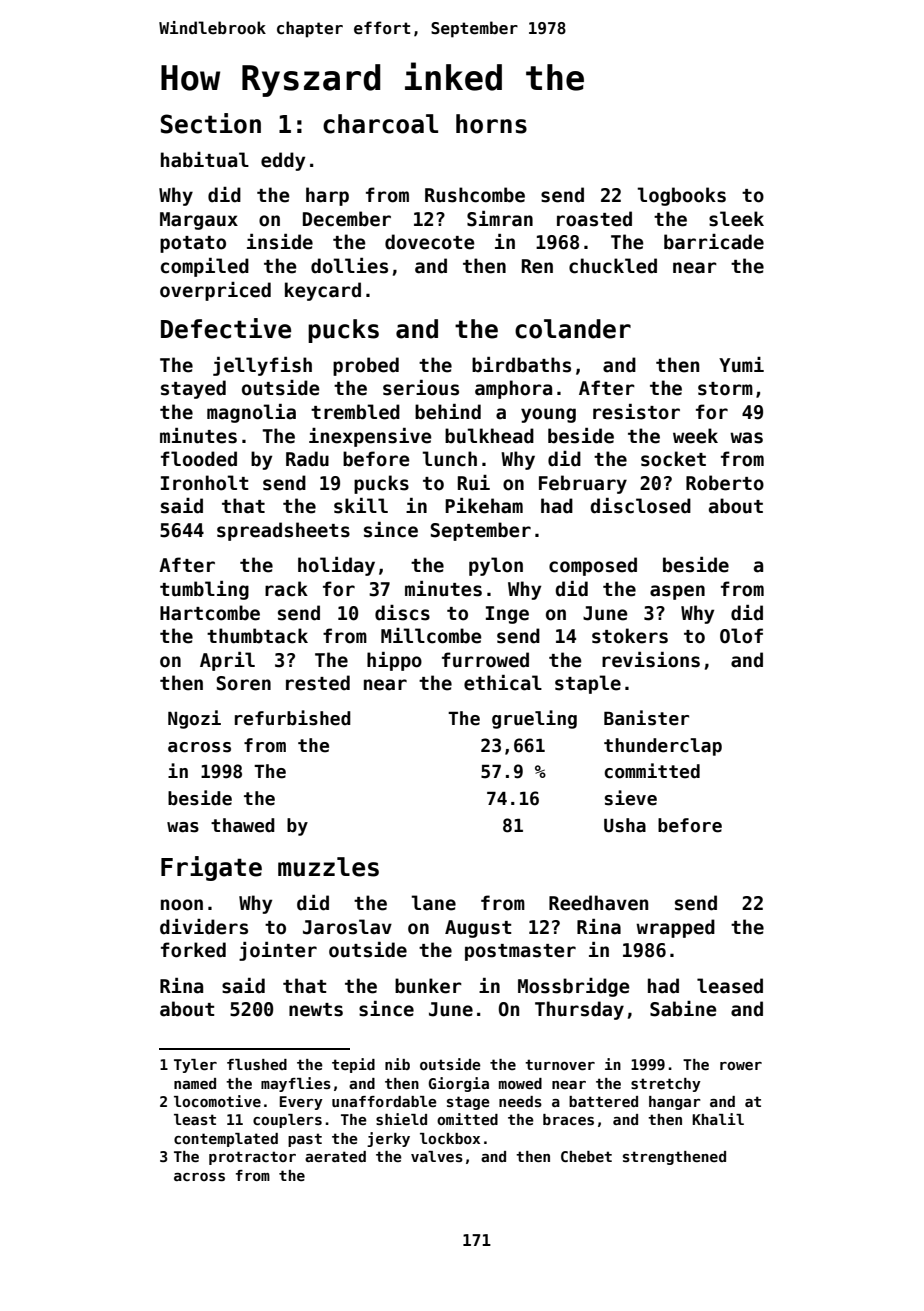  What do you see at coordinates (741, 636) in the screenshot?
I see `Olof` at bounding box center [741, 636].
